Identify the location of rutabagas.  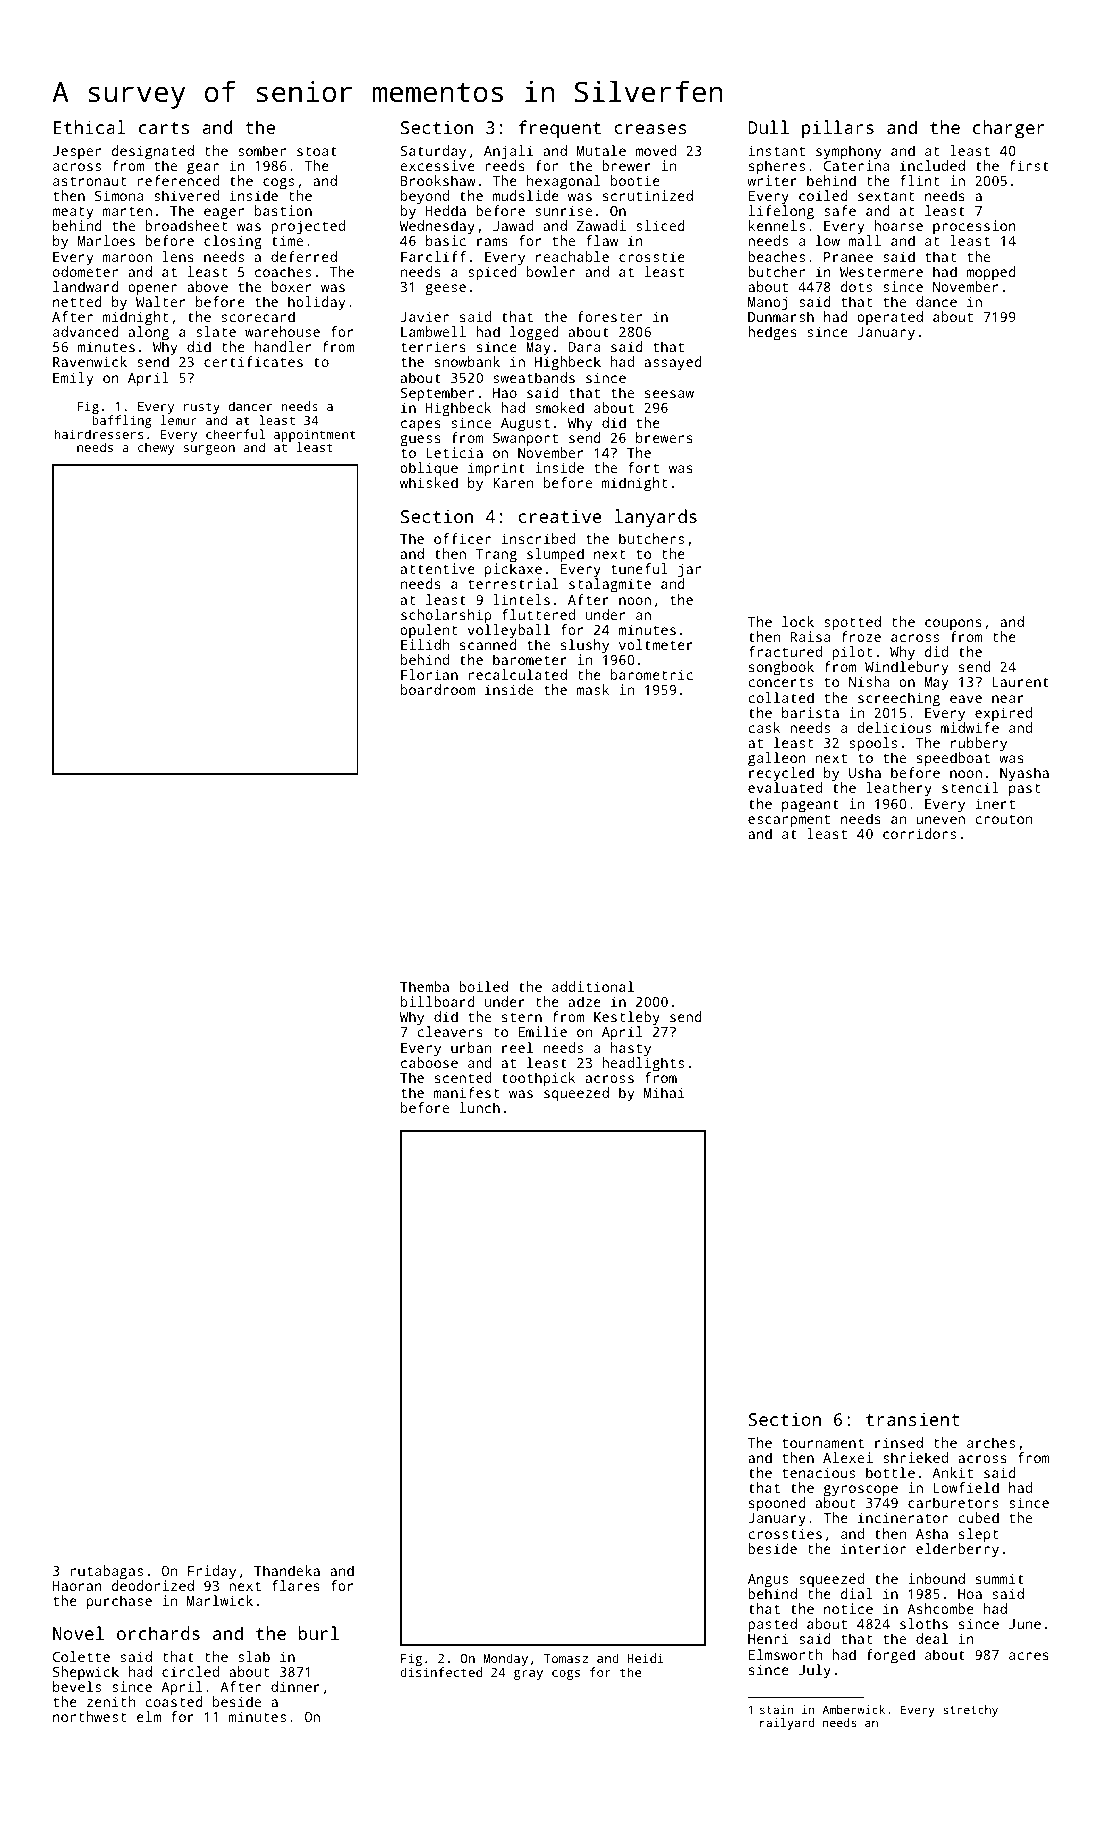
(107, 1572).
